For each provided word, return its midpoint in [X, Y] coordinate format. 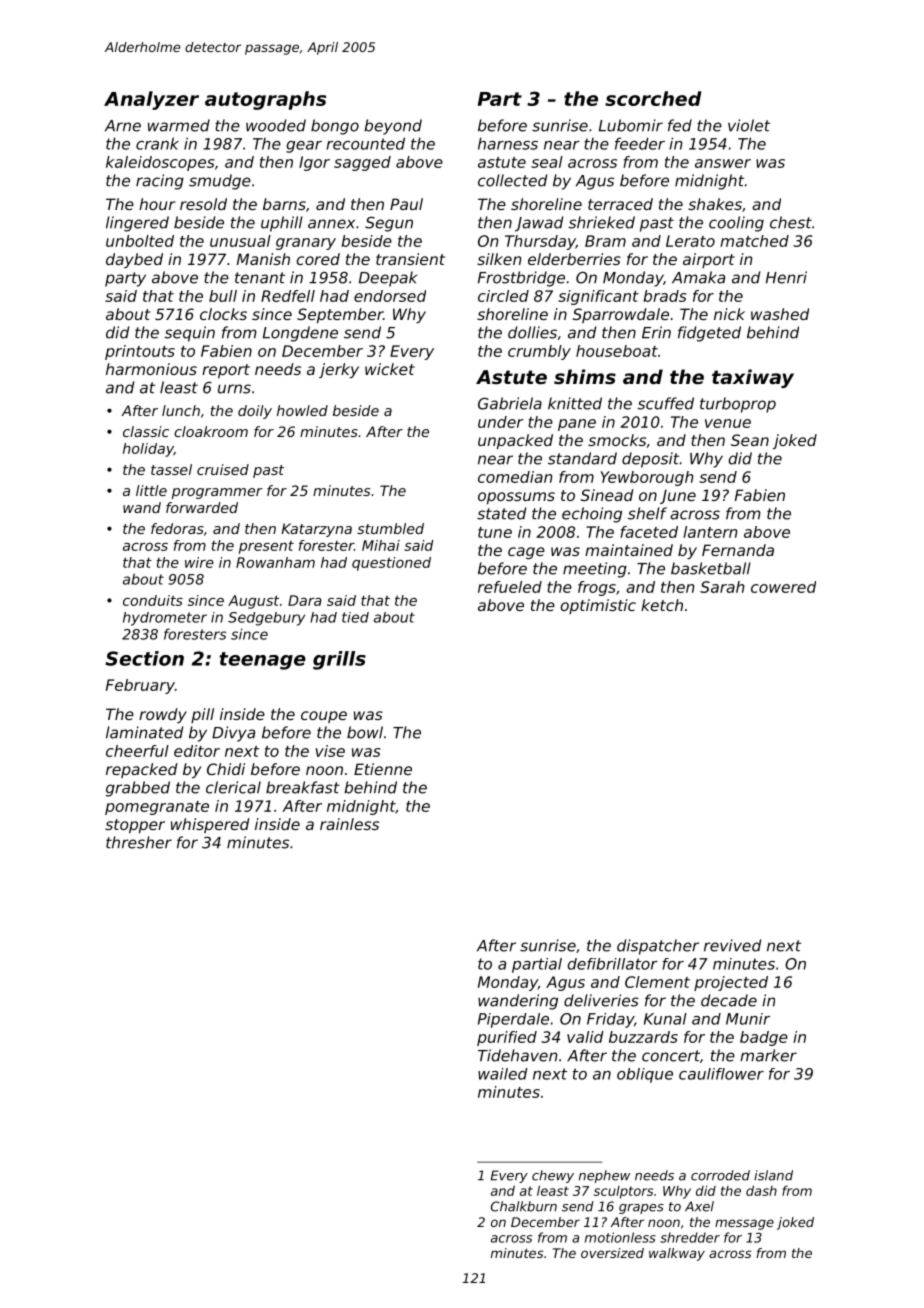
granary [306, 244]
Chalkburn [524, 1206]
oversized [612, 1253]
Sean [750, 440]
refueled [510, 587]
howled [302, 410]
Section [144, 658]
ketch [662, 605]
